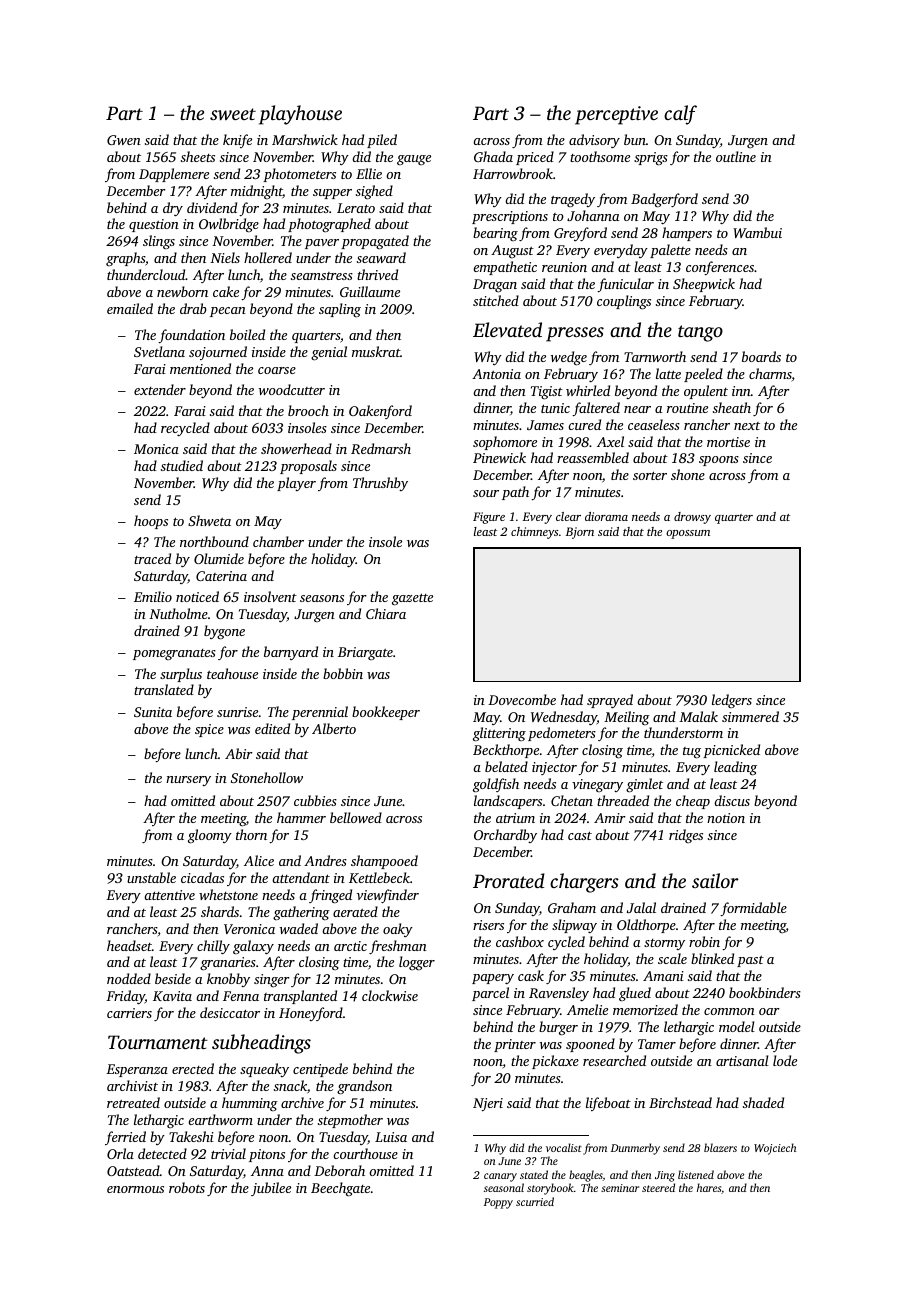 The image size is (908, 1316). What do you see at coordinates (160, 389) in the screenshot?
I see `extender` at bounding box center [160, 389].
